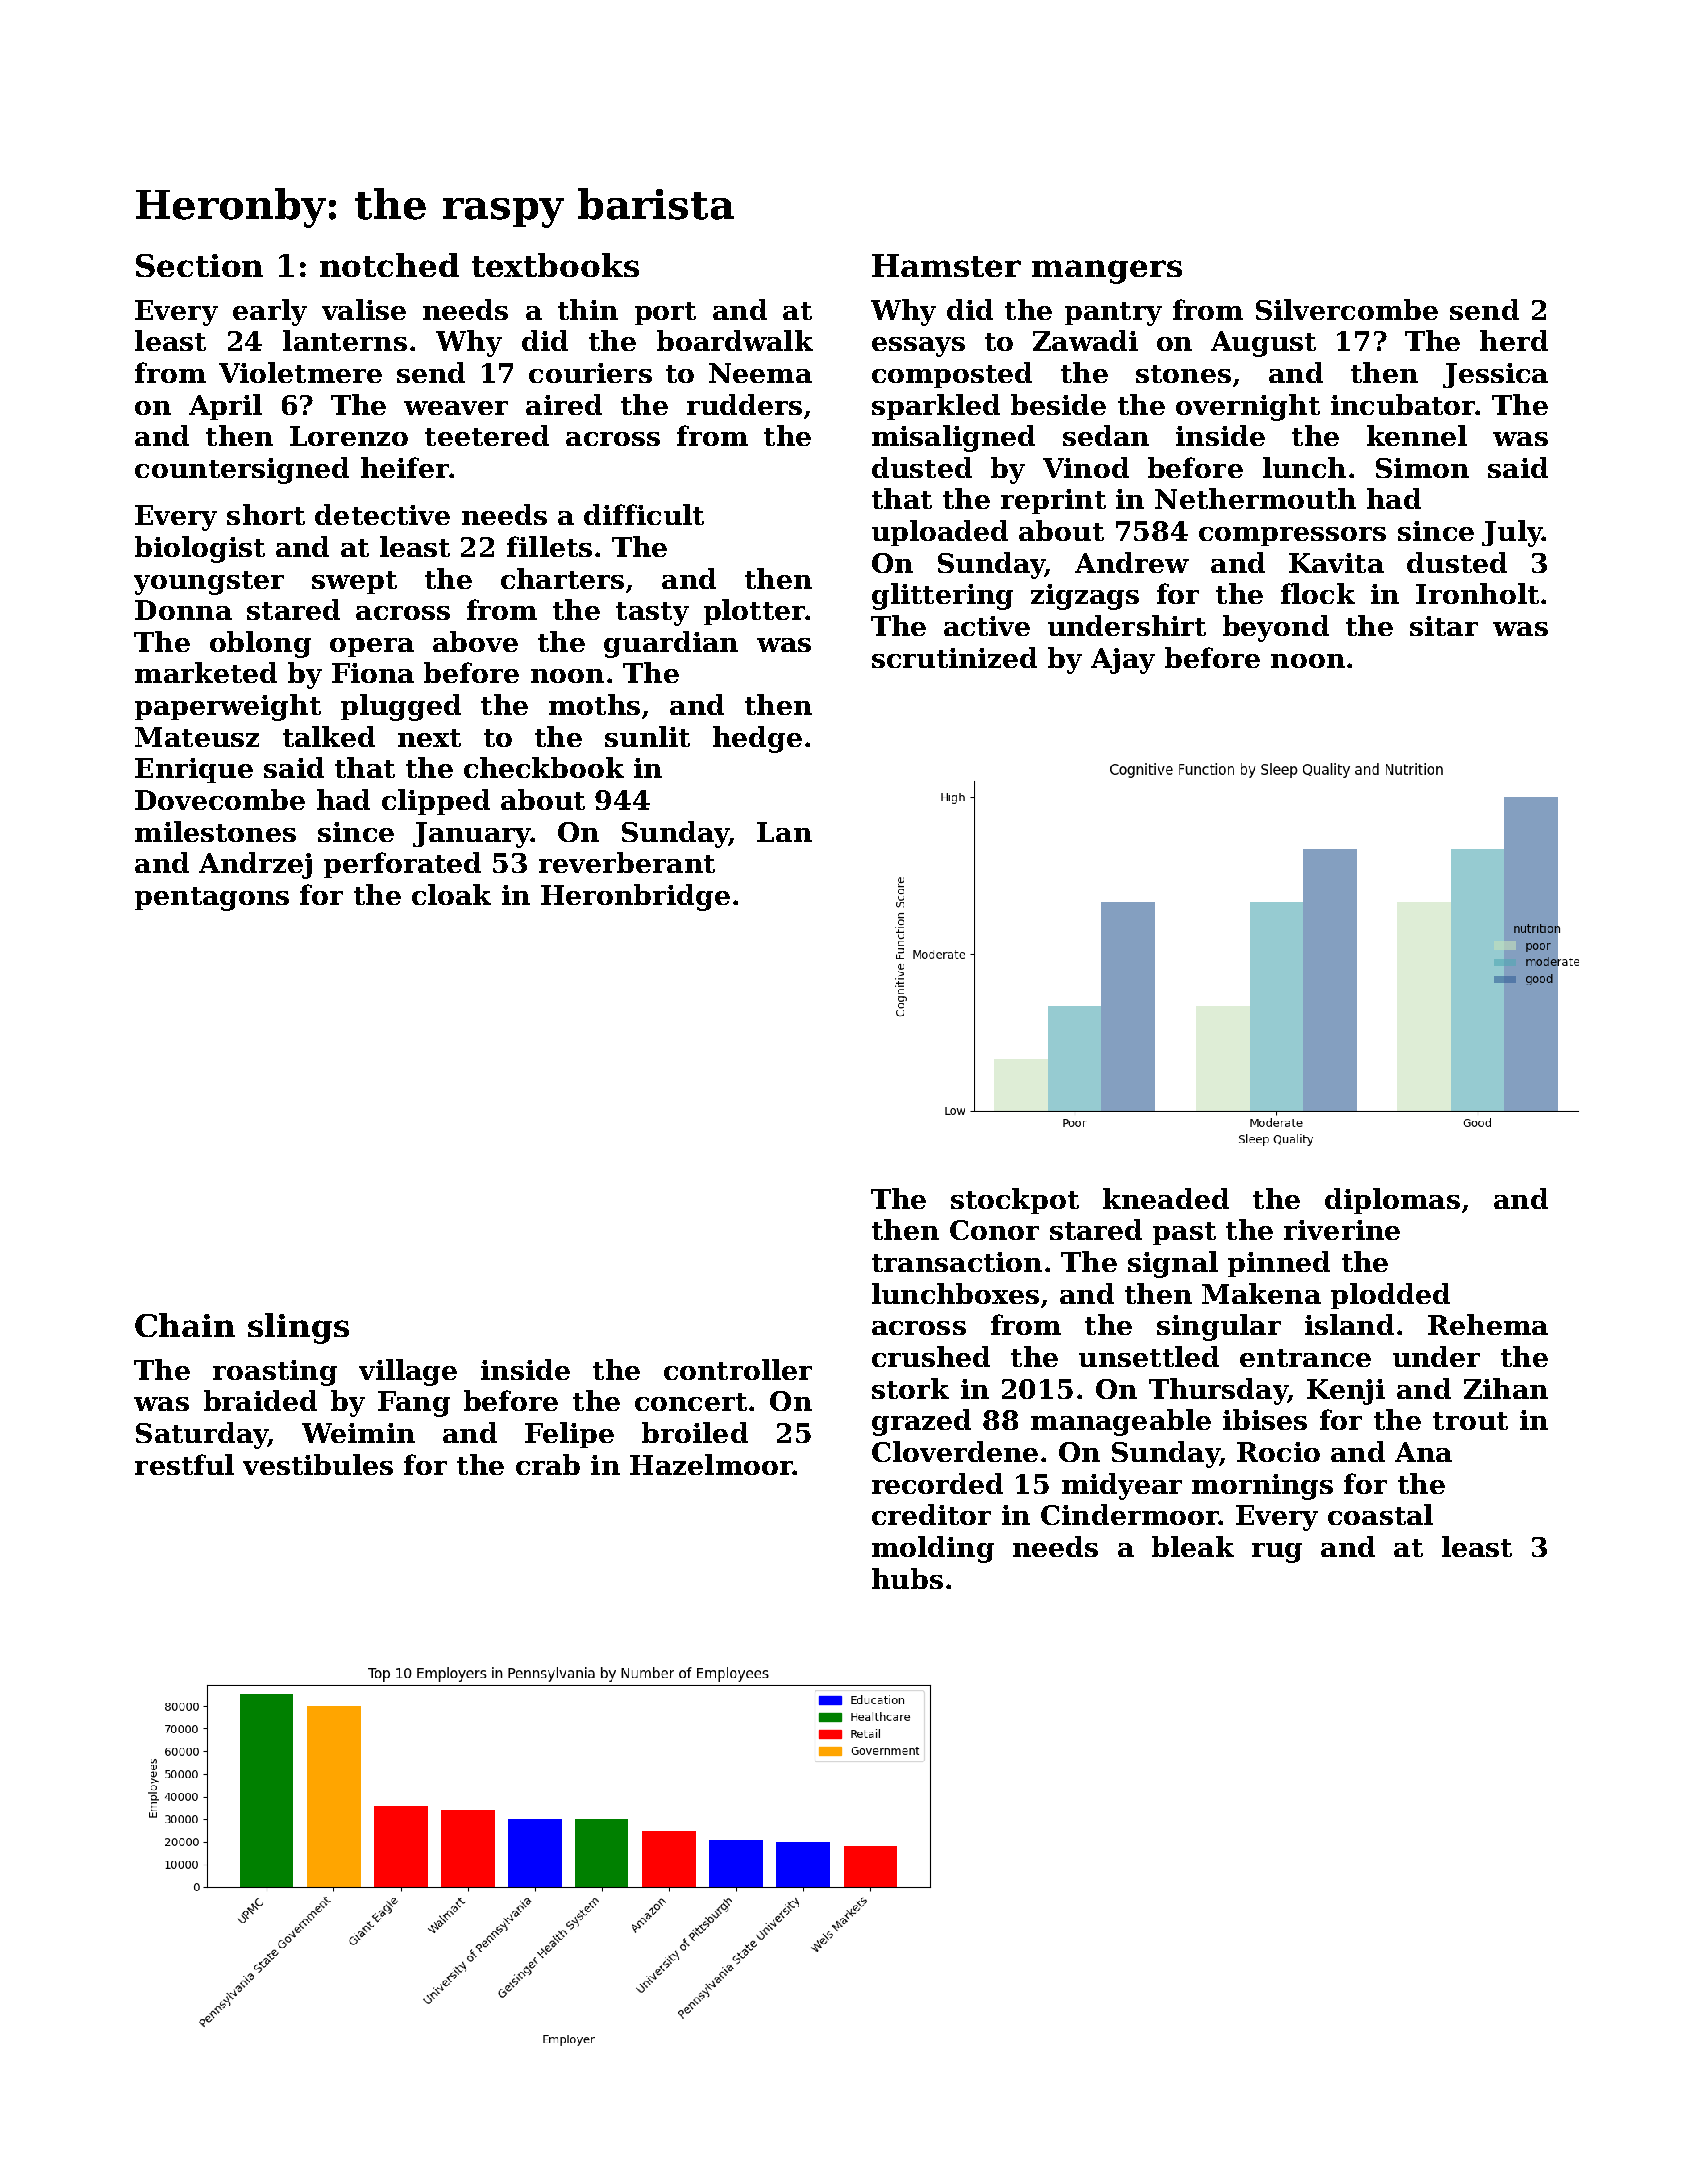 The image size is (1683, 2178). What do you see at coordinates (635, 897) in the page?
I see `Heronbridge` at bounding box center [635, 897].
